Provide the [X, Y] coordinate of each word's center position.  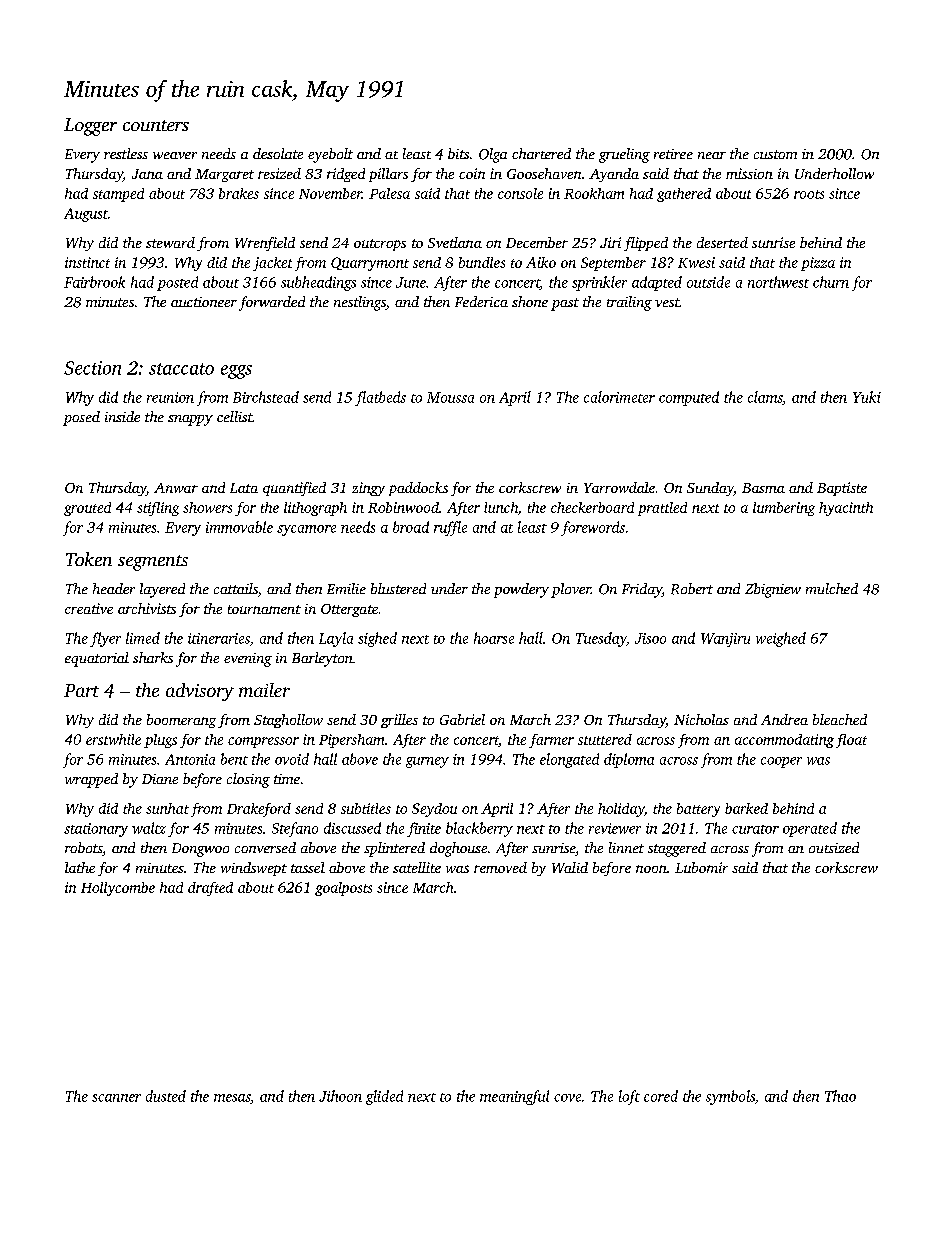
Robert [692, 589]
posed [81, 418]
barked [746, 808]
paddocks [418, 489]
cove [567, 1098]
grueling [624, 155]
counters [156, 125]
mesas [232, 1098]
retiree [673, 154]
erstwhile [113, 739]
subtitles [366, 808]
